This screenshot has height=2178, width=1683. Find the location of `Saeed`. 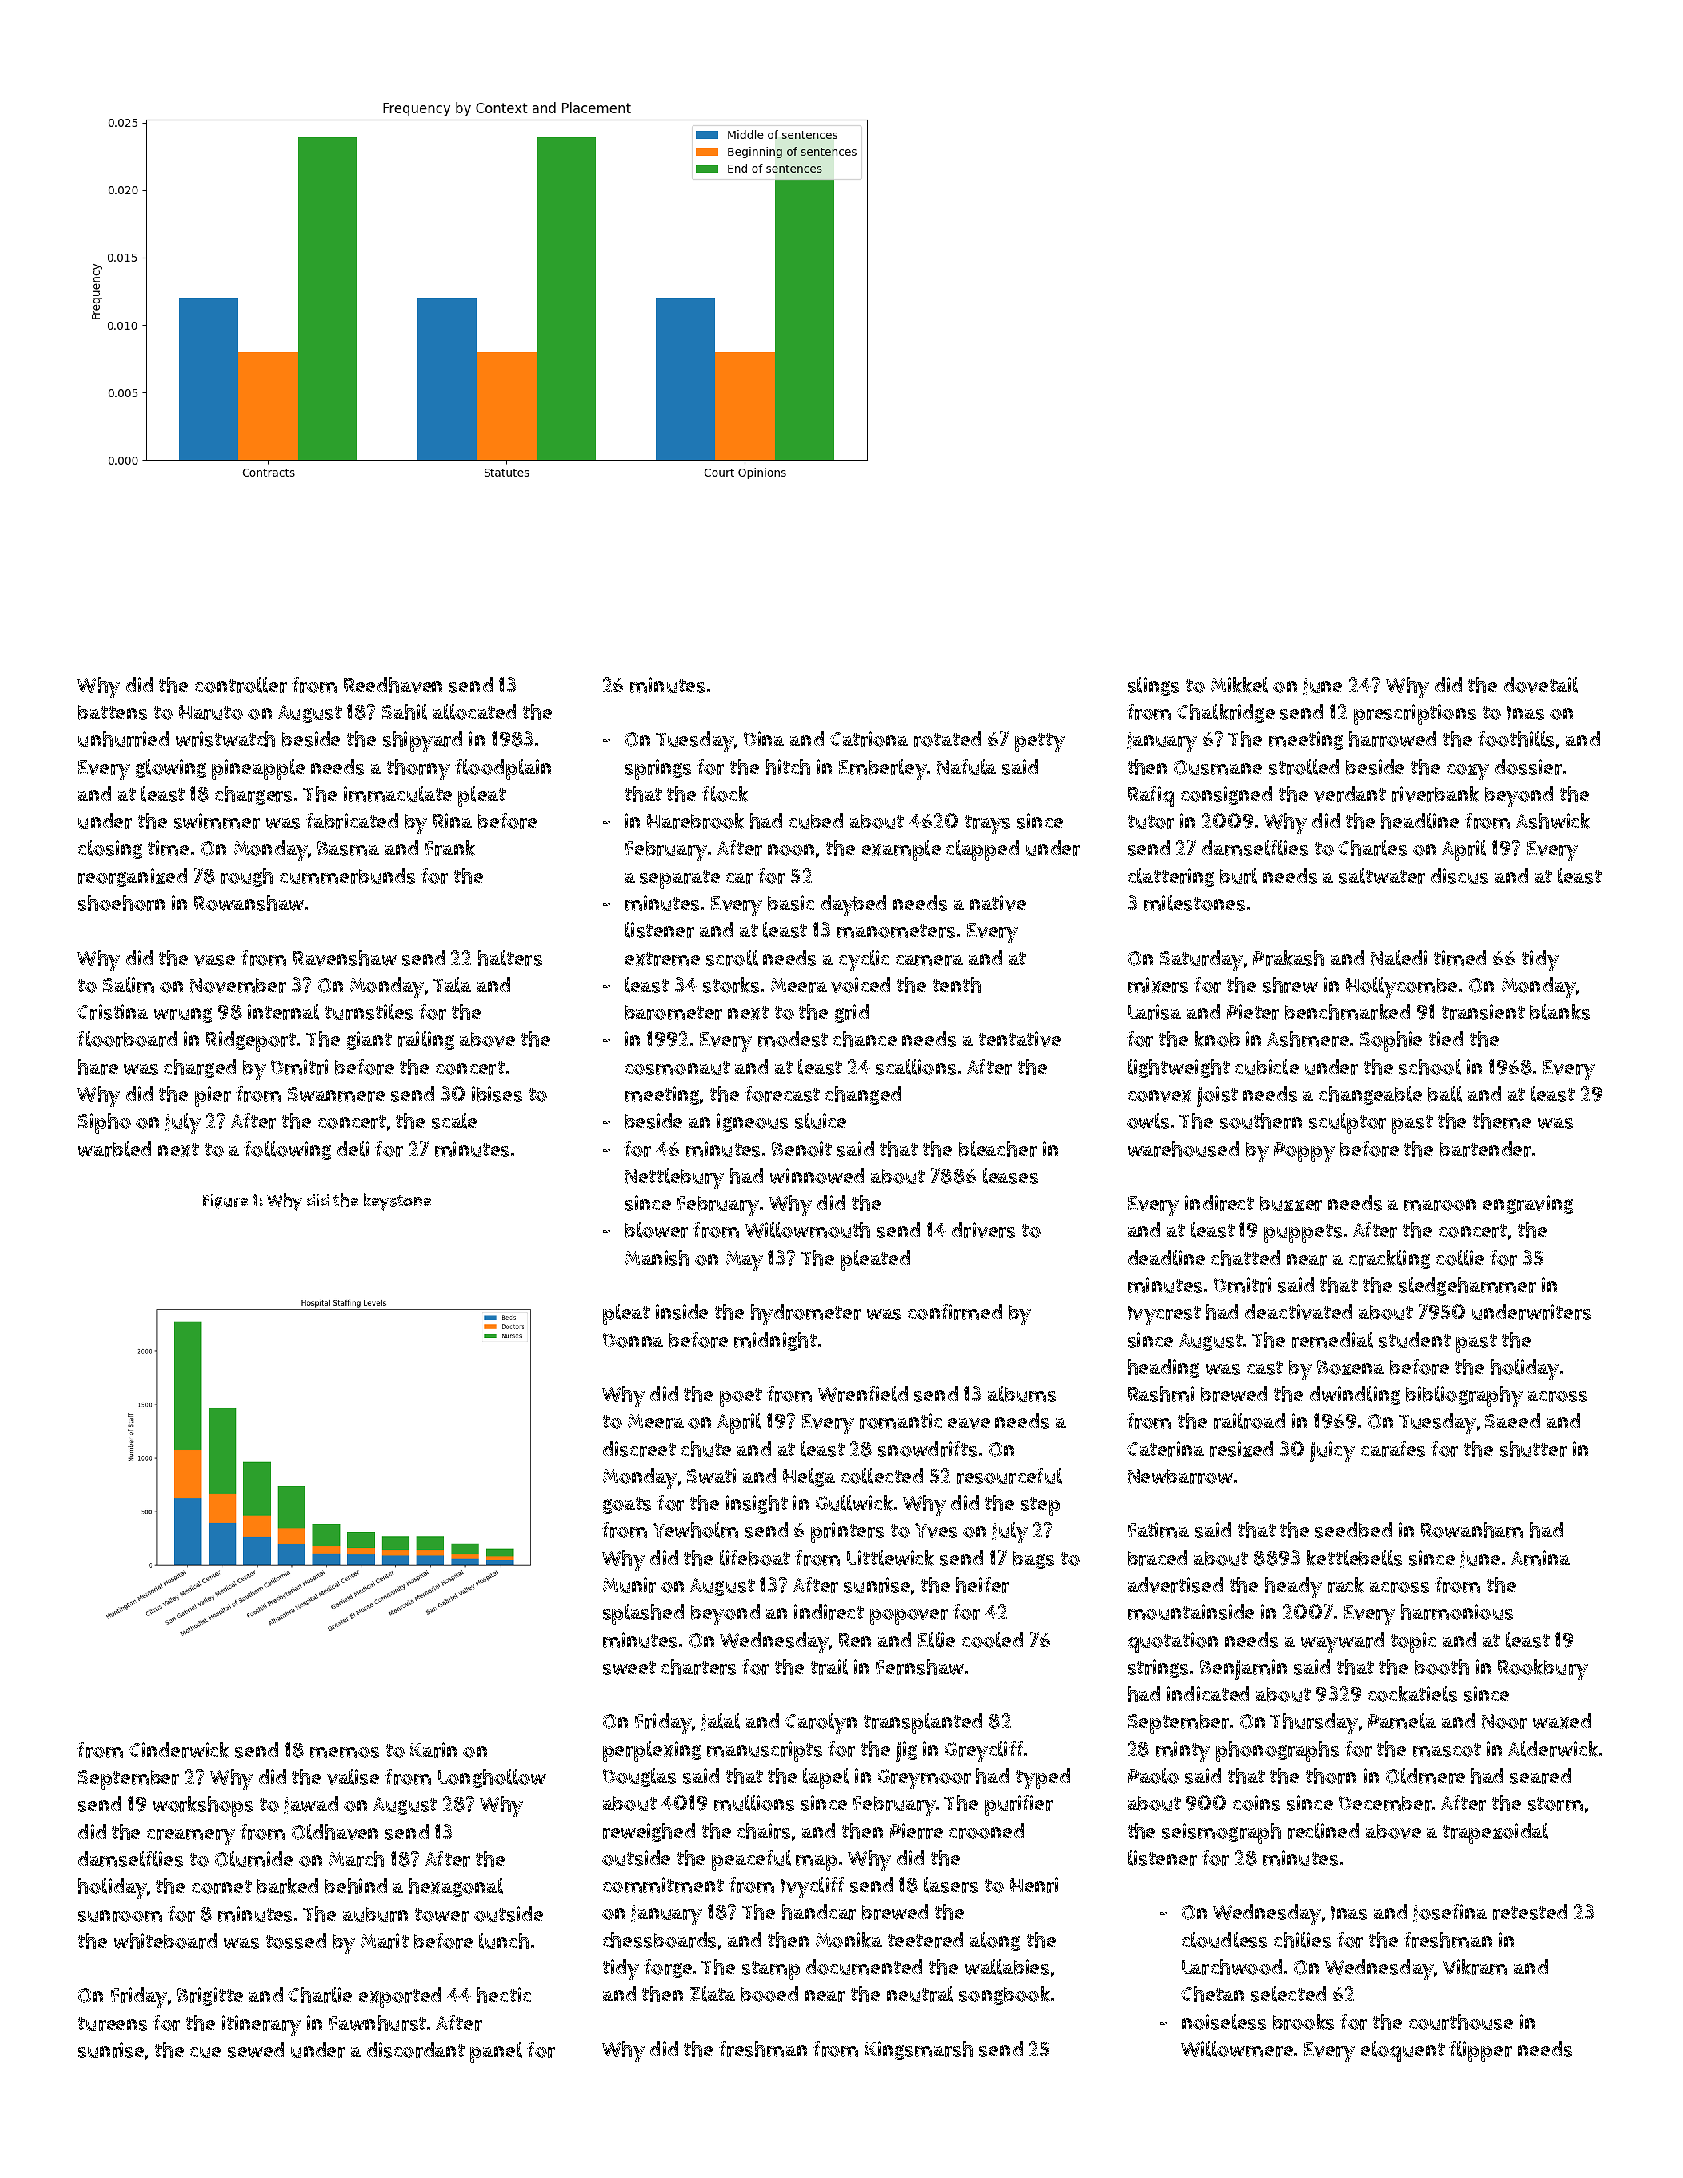

Saeed is located at coordinates (1512, 1420).
